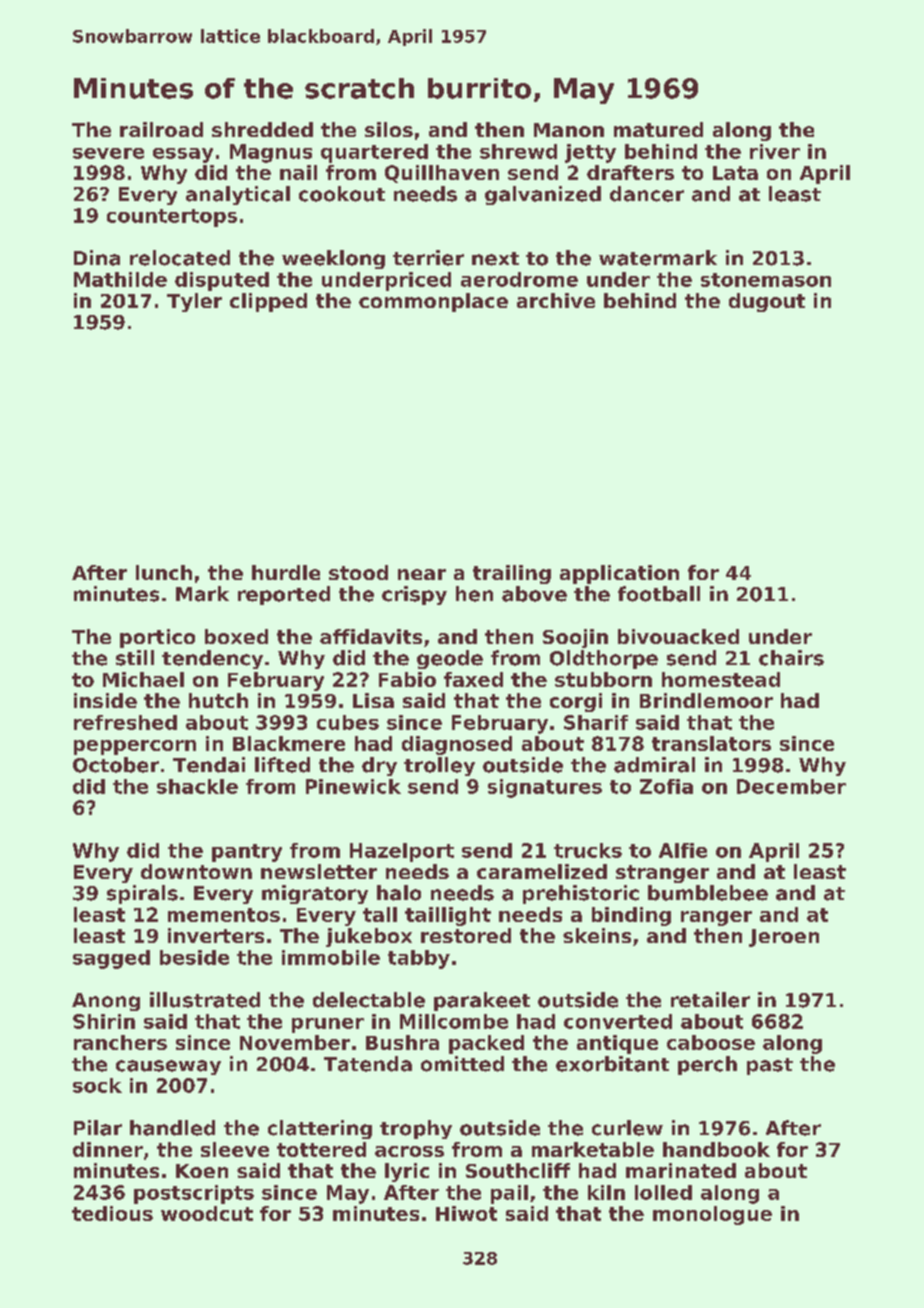  Describe the element at coordinates (767, 302) in the screenshot. I see `dugout` at that location.
